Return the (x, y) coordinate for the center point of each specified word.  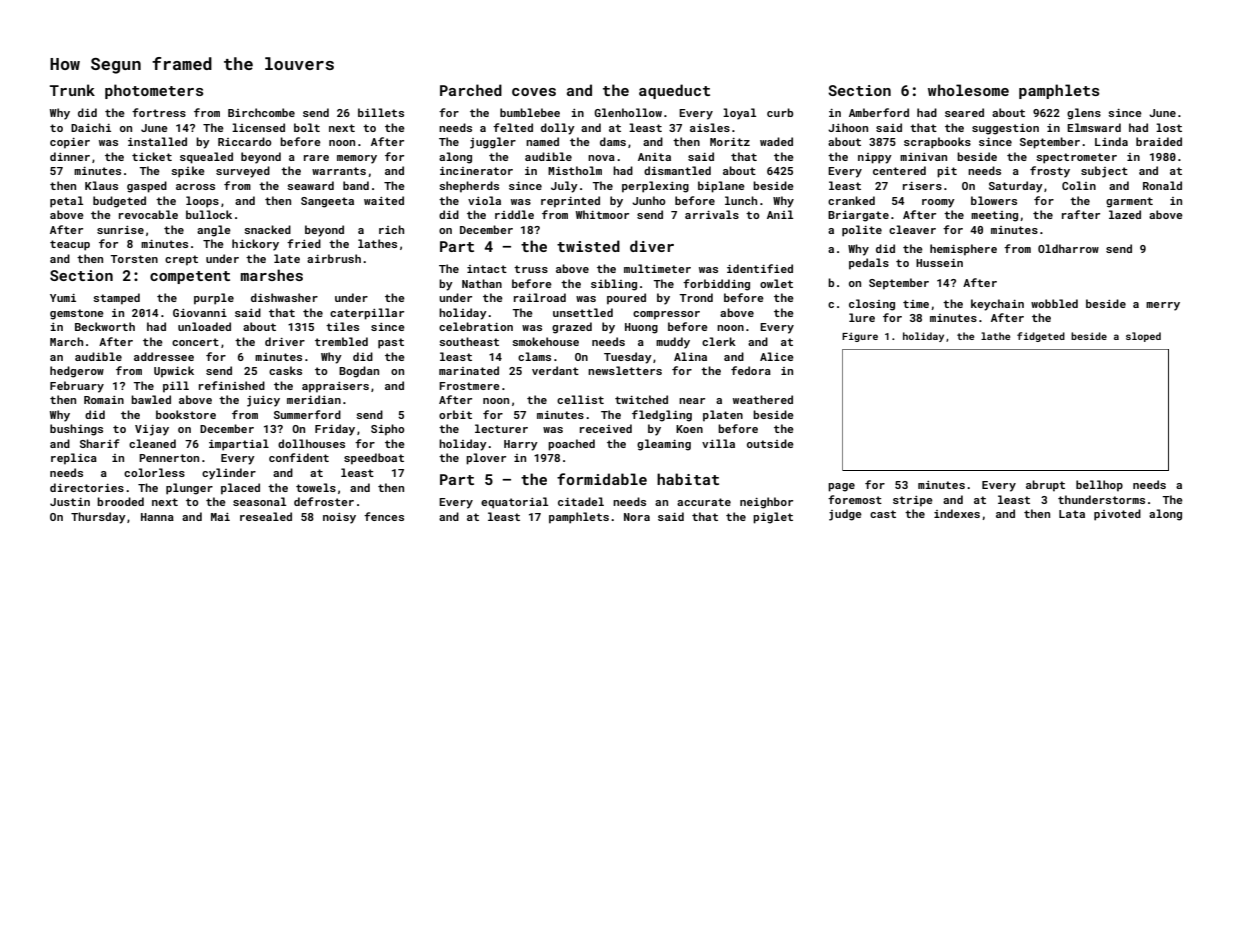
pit (947, 172)
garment (1129, 202)
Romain (104, 400)
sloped (1143, 337)
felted (513, 127)
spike (188, 172)
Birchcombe (261, 112)
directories (87, 487)
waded (776, 141)
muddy (673, 343)
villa (718, 443)
